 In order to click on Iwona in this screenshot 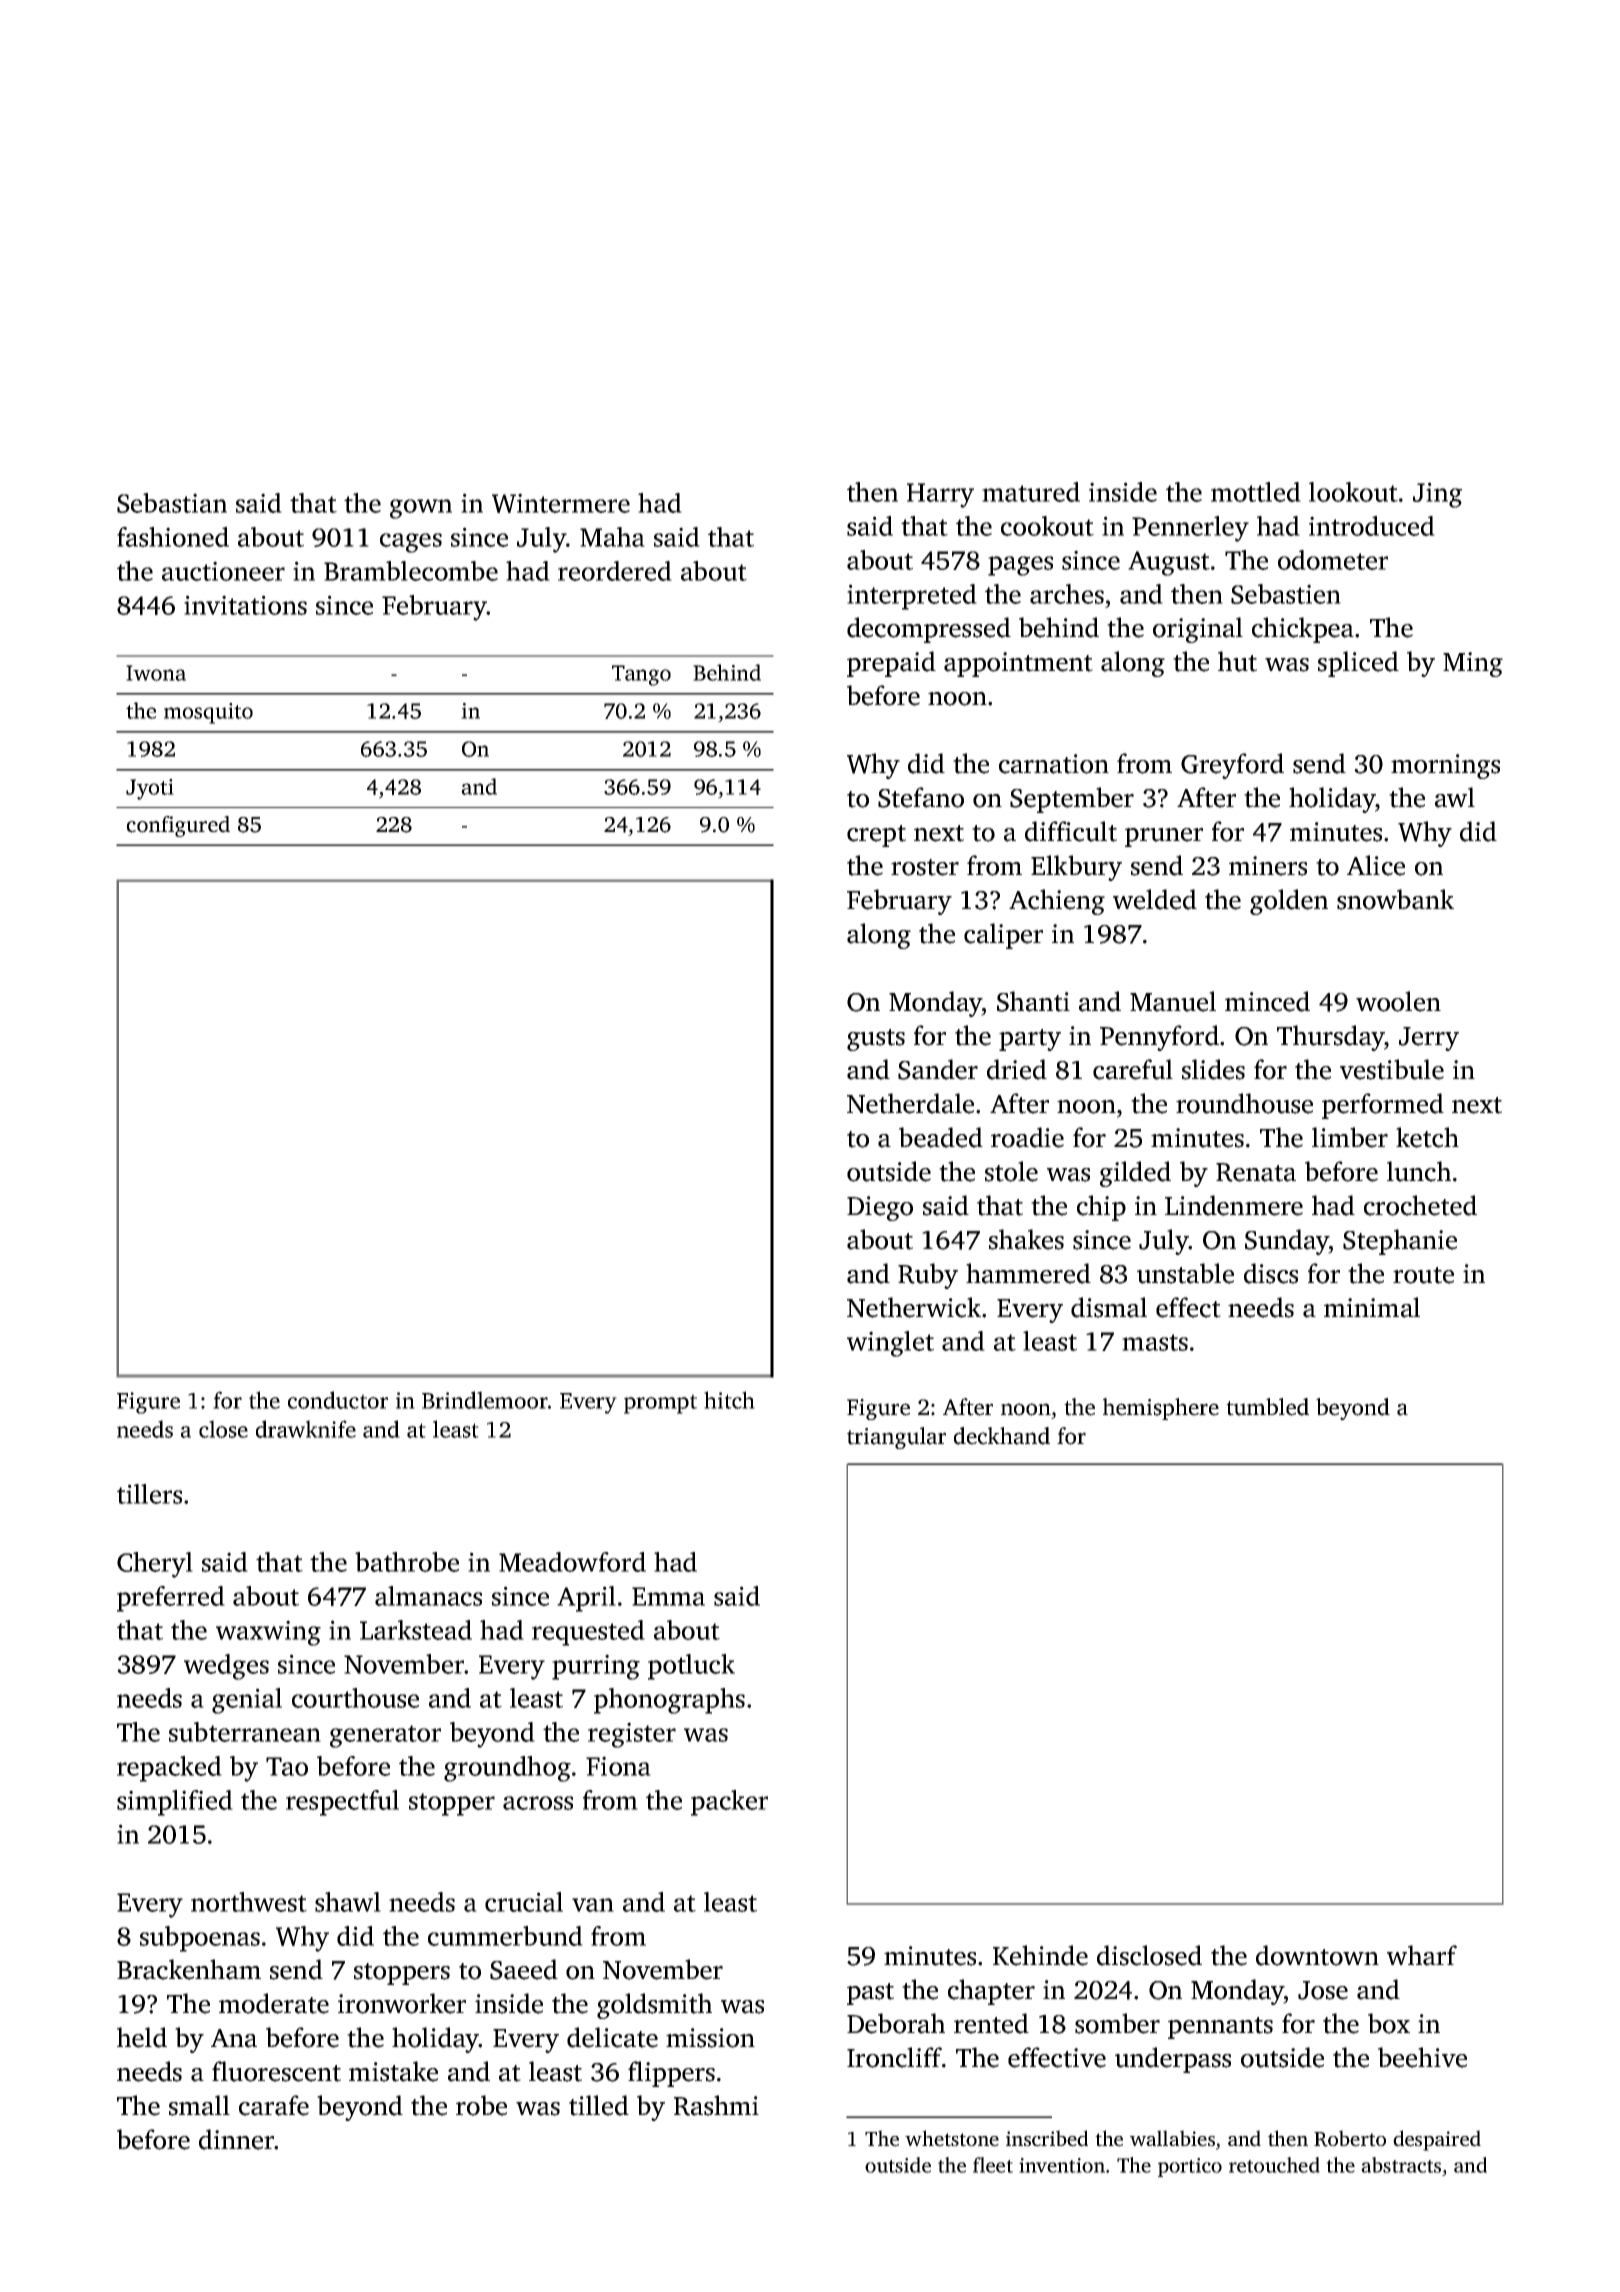, I will do `click(156, 673)`.
